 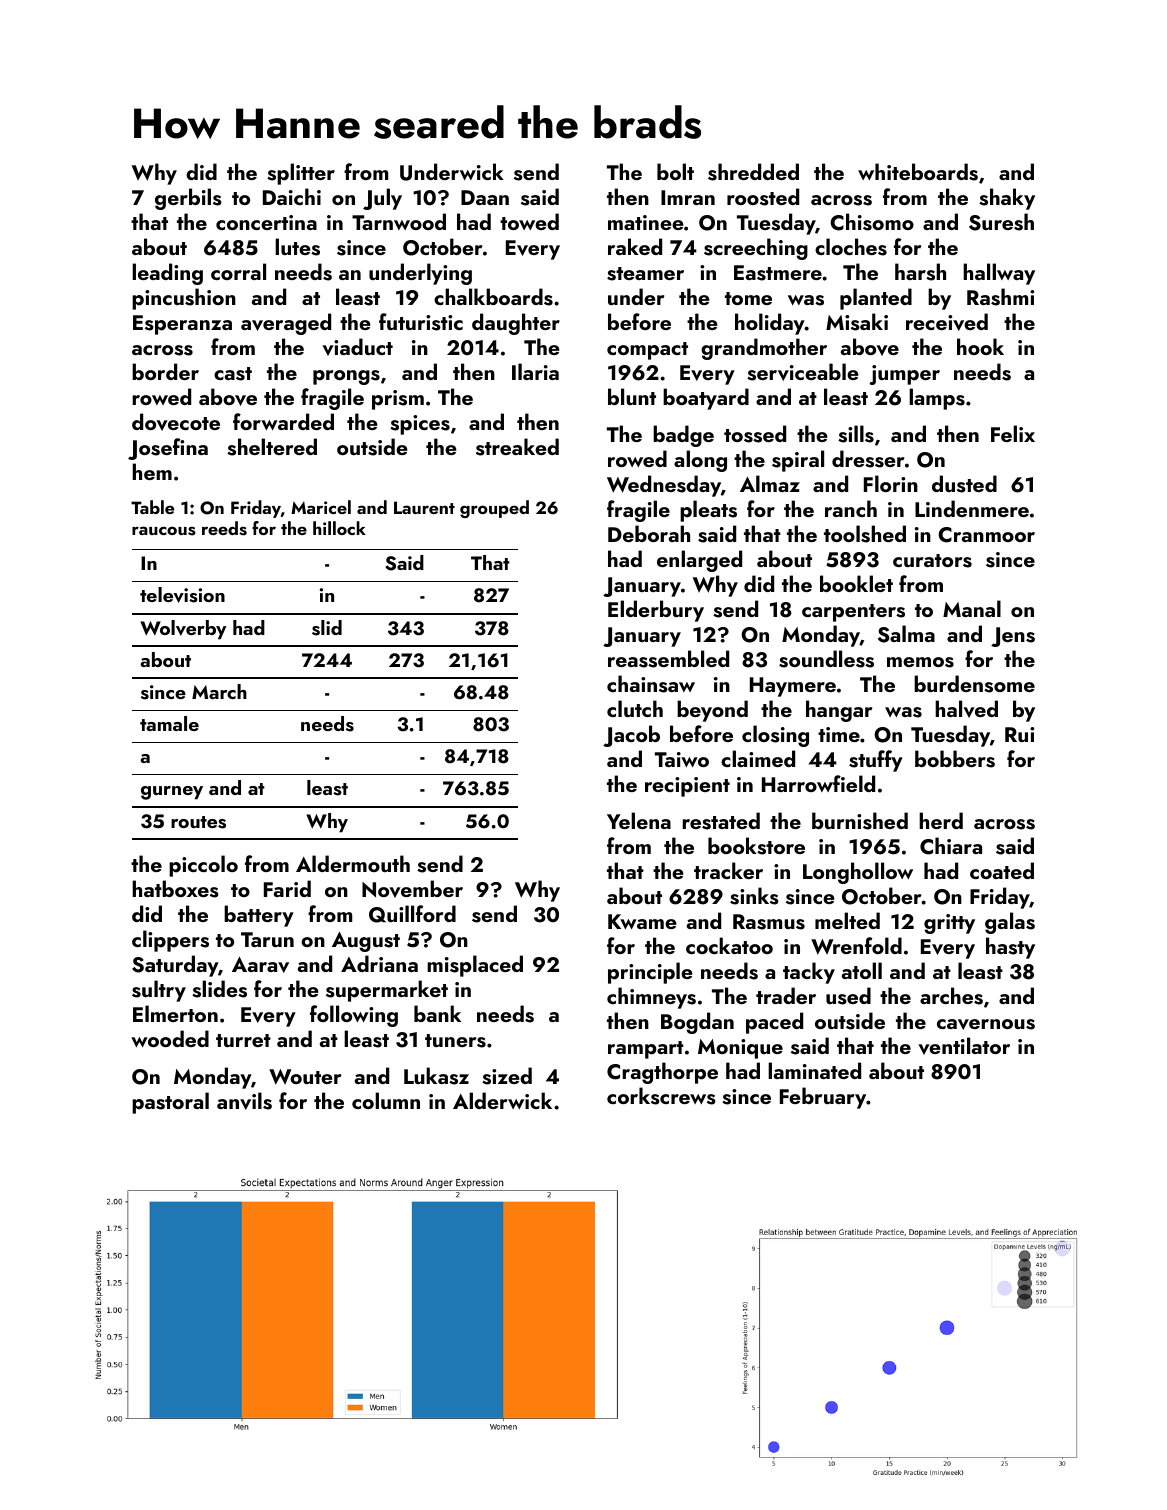 What do you see at coordinates (675, 171) in the document?
I see `bolt` at bounding box center [675, 171].
